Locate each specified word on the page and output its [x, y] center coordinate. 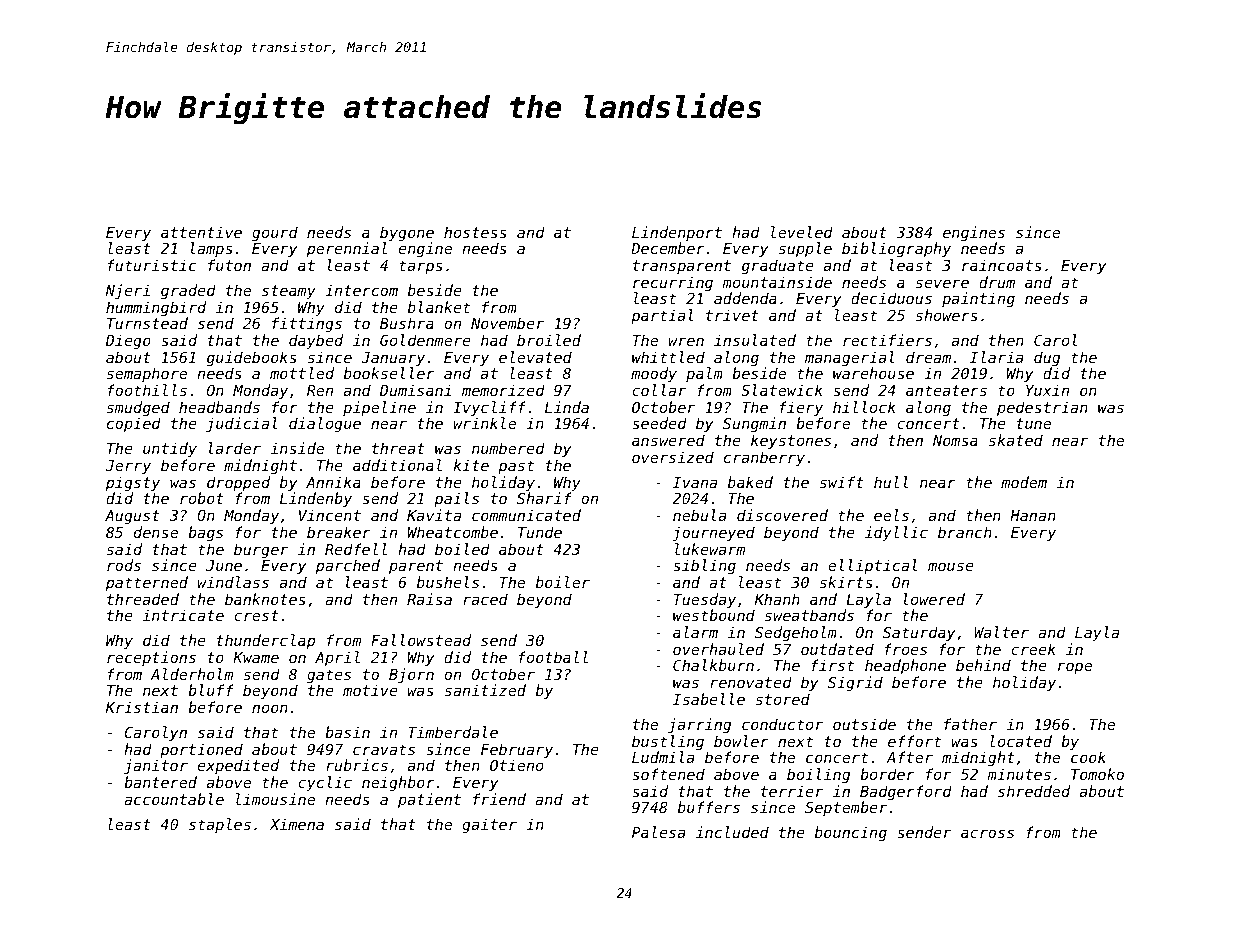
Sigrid [855, 683]
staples [220, 825]
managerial [850, 358]
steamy [289, 292]
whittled [668, 357]
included [732, 832]
